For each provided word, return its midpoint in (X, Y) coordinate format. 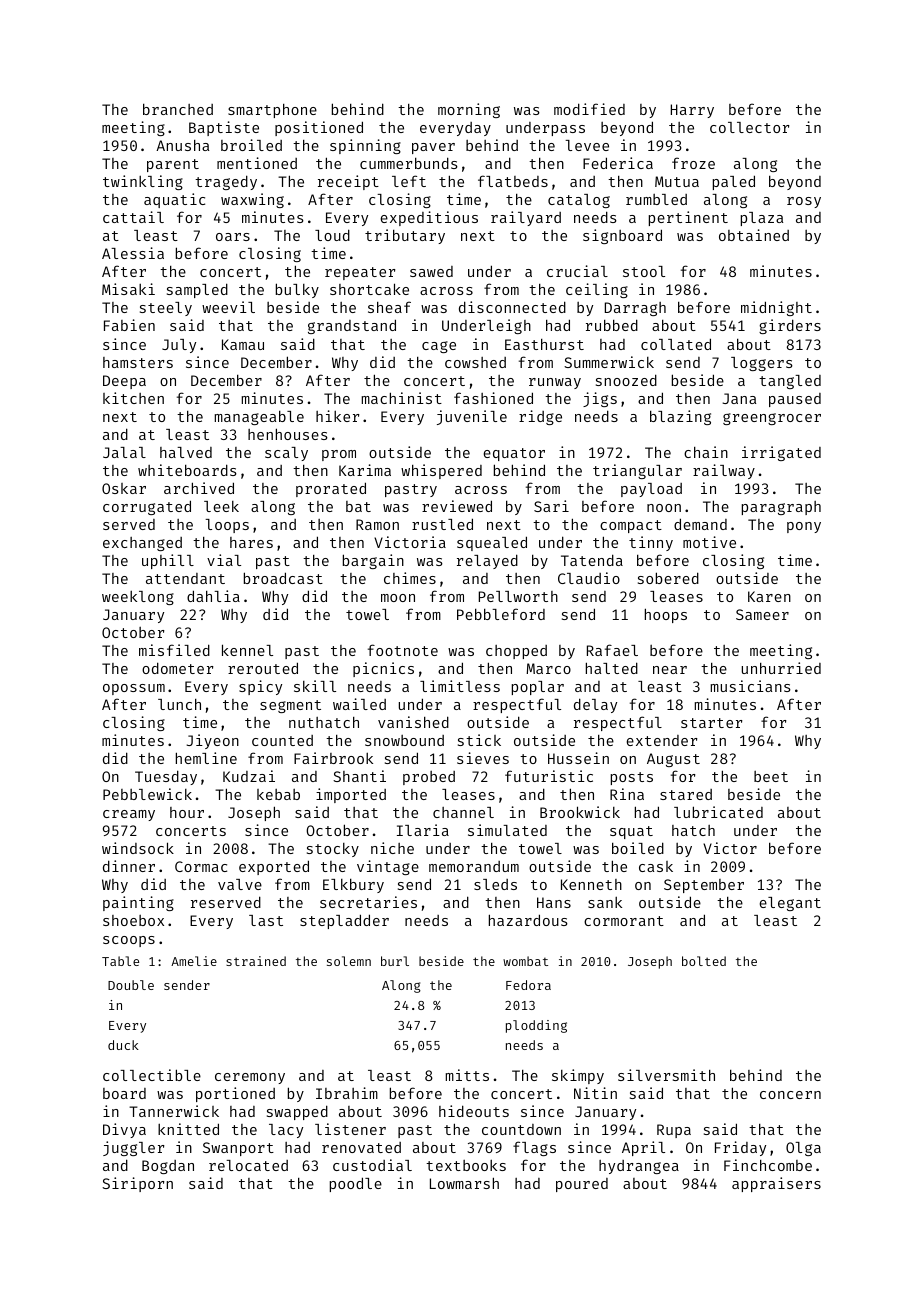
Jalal (124, 452)
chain (706, 452)
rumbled (656, 199)
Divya (124, 1130)
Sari (551, 506)
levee (587, 145)
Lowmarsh (464, 1183)
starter (711, 723)
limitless (460, 686)
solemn (349, 961)
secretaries (368, 902)
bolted (704, 961)
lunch (179, 704)
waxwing (252, 200)
